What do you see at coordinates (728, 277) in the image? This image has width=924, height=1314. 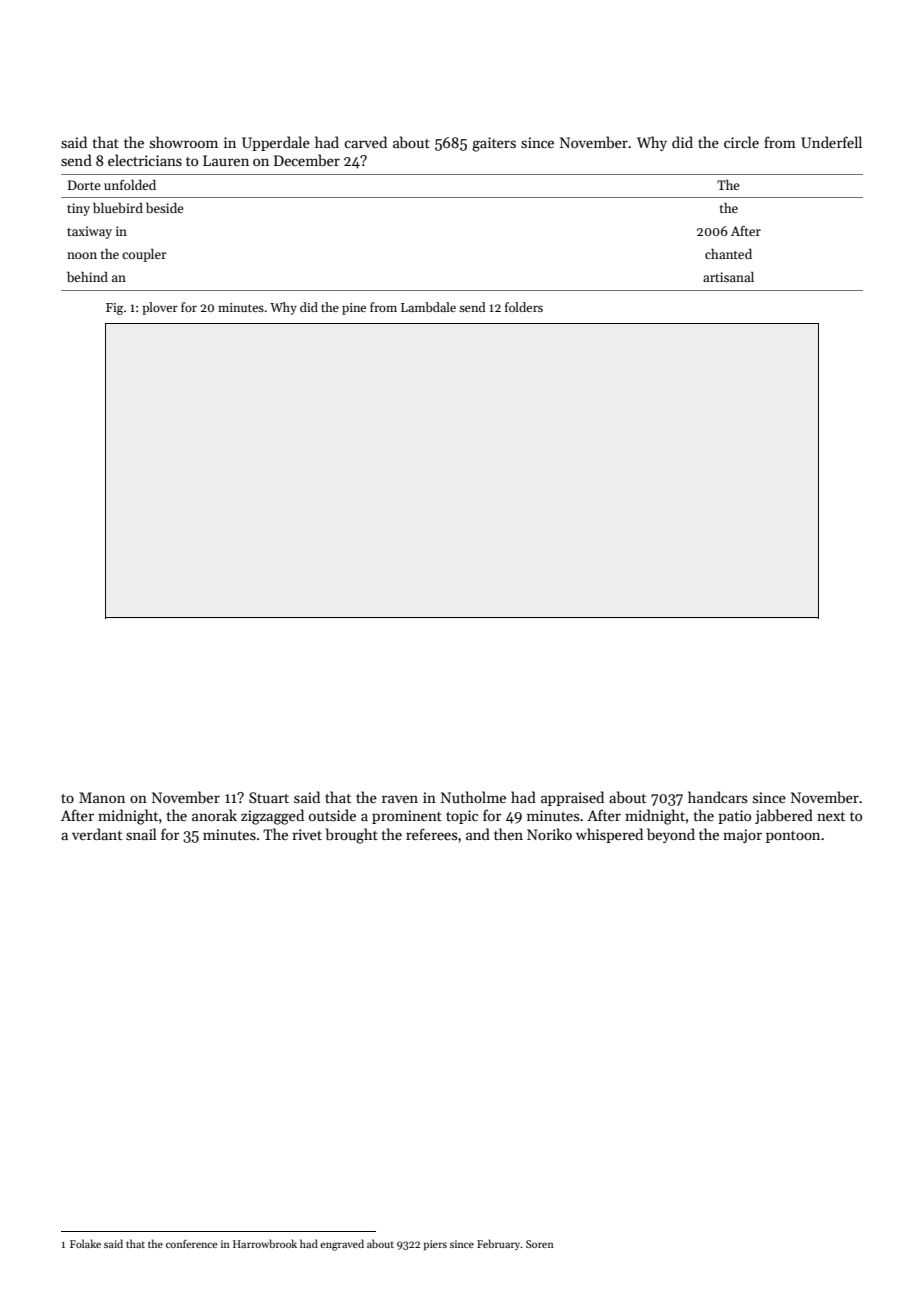 I see `artisanal` at bounding box center [728, 277].
